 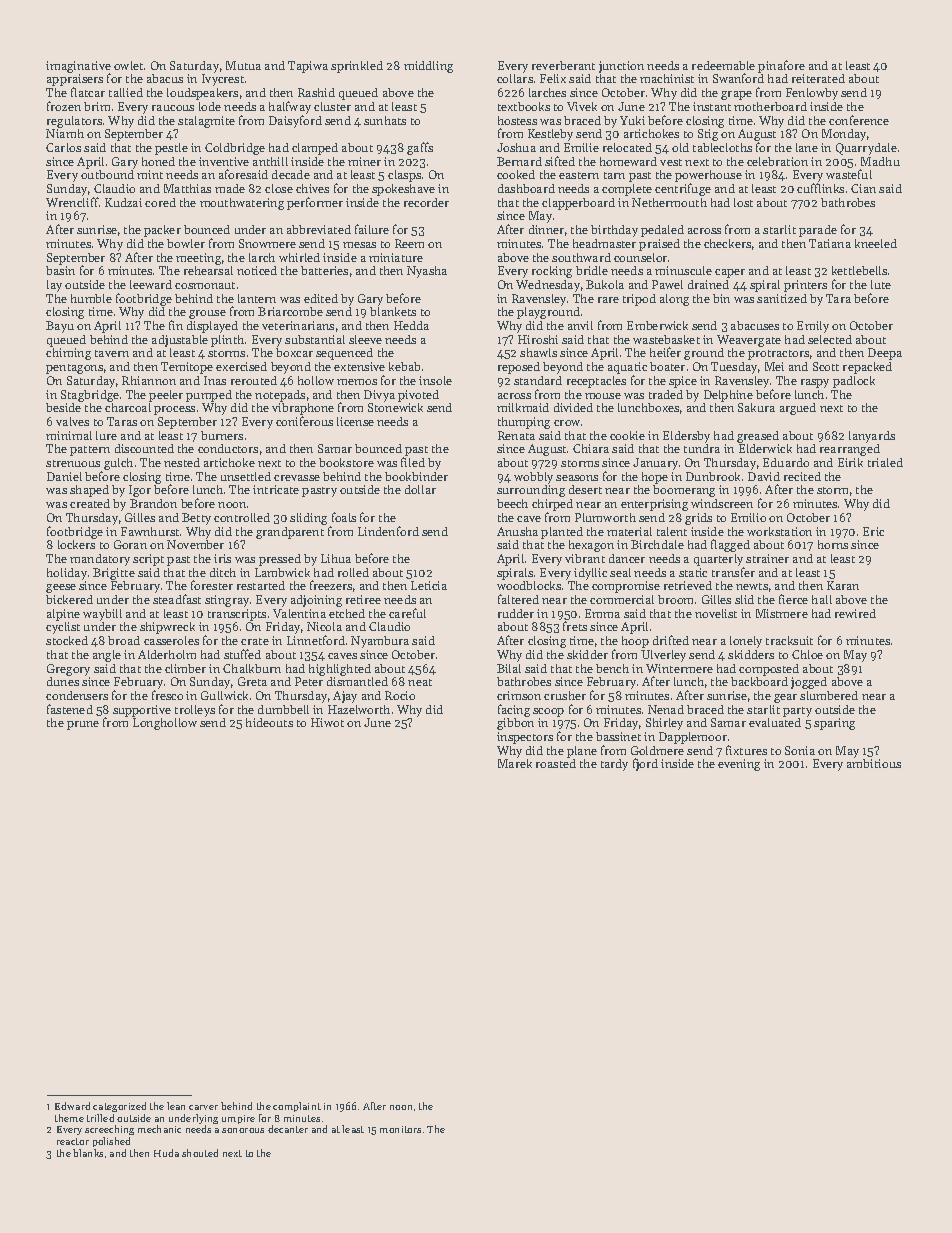 What do you see at coordinates (516, 174) in the document?
I see `cooked` at bounding box center [516, 174].
